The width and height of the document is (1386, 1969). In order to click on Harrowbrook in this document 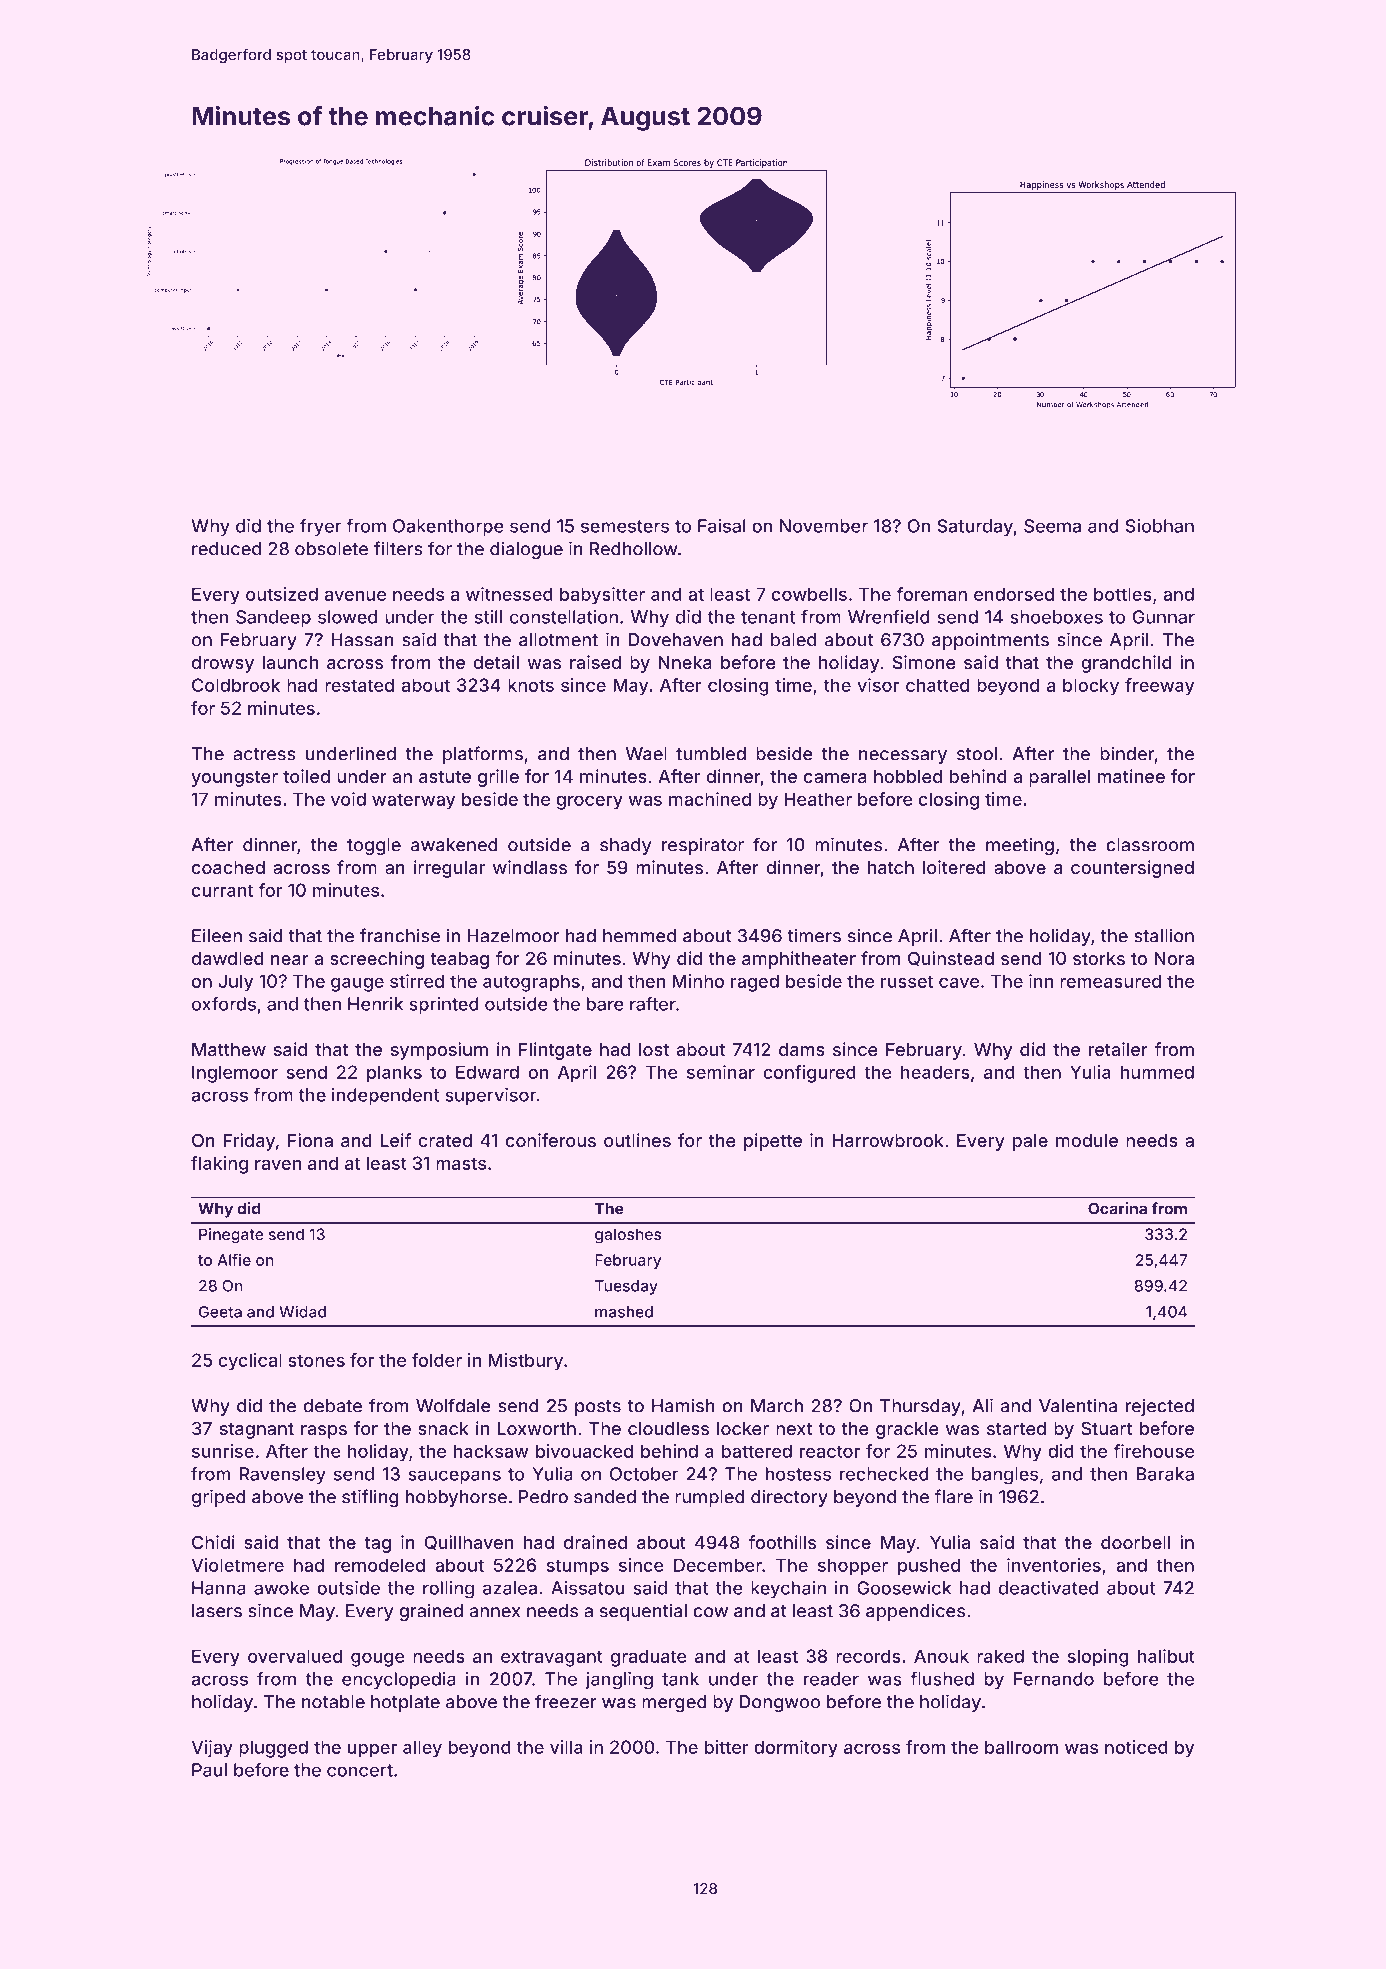, I will do `click(888, 1140)`.
